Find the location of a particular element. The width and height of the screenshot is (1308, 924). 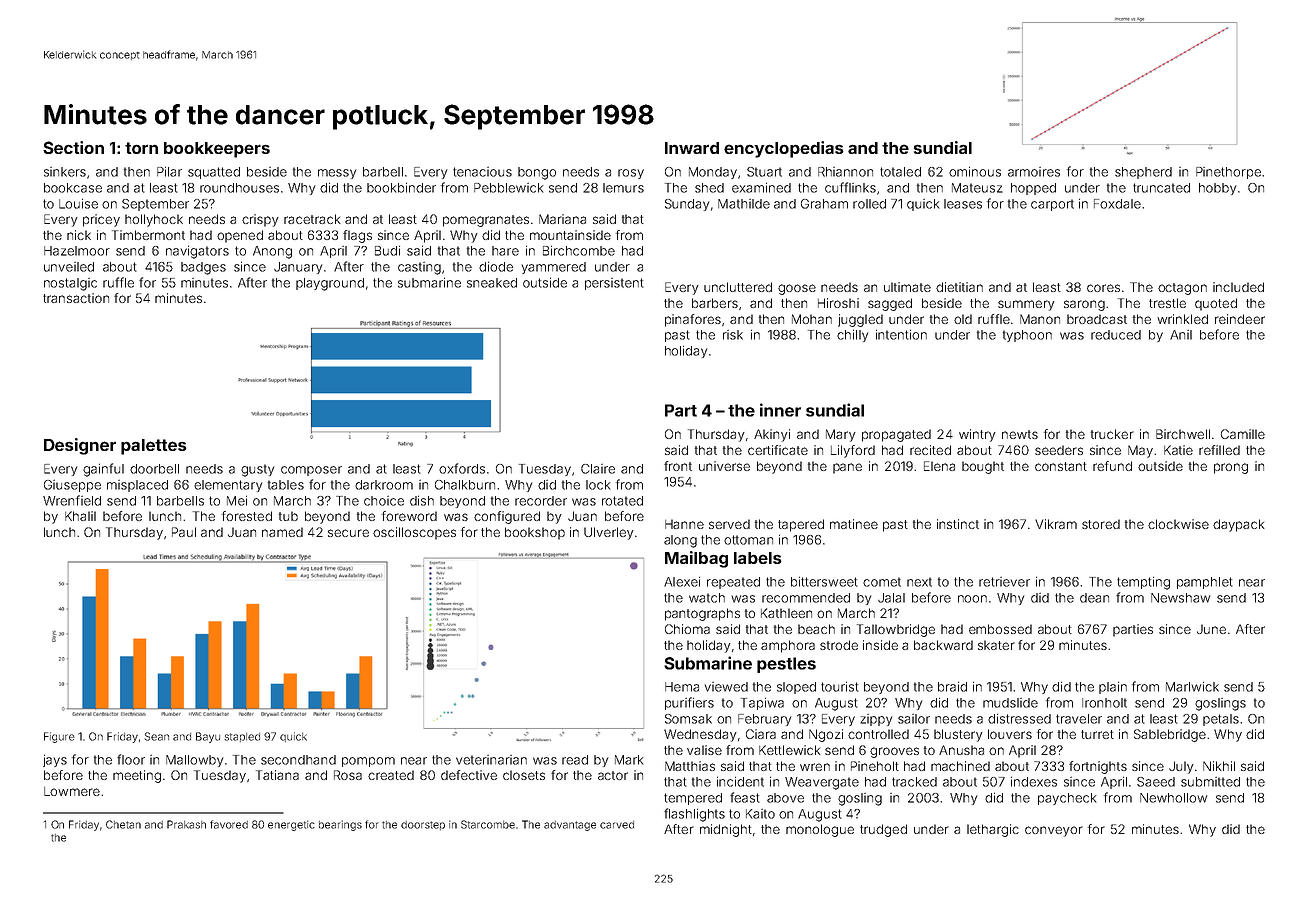

Camille is located at coordinates (1243, 434).
